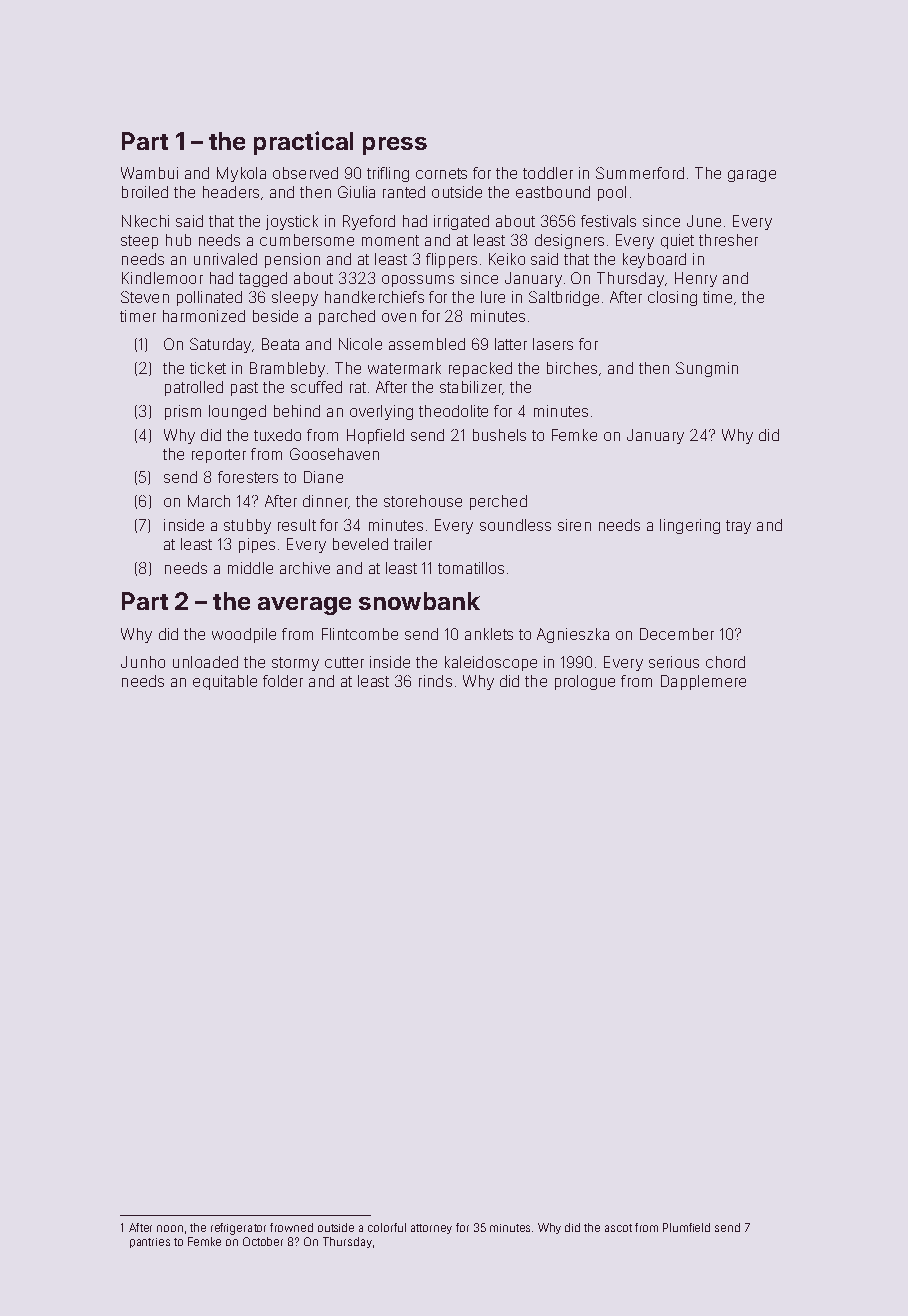 The image size is (908, 1316). Describe the element at coordinates (395, 146) in the screenshot. I see `press` at that location.
